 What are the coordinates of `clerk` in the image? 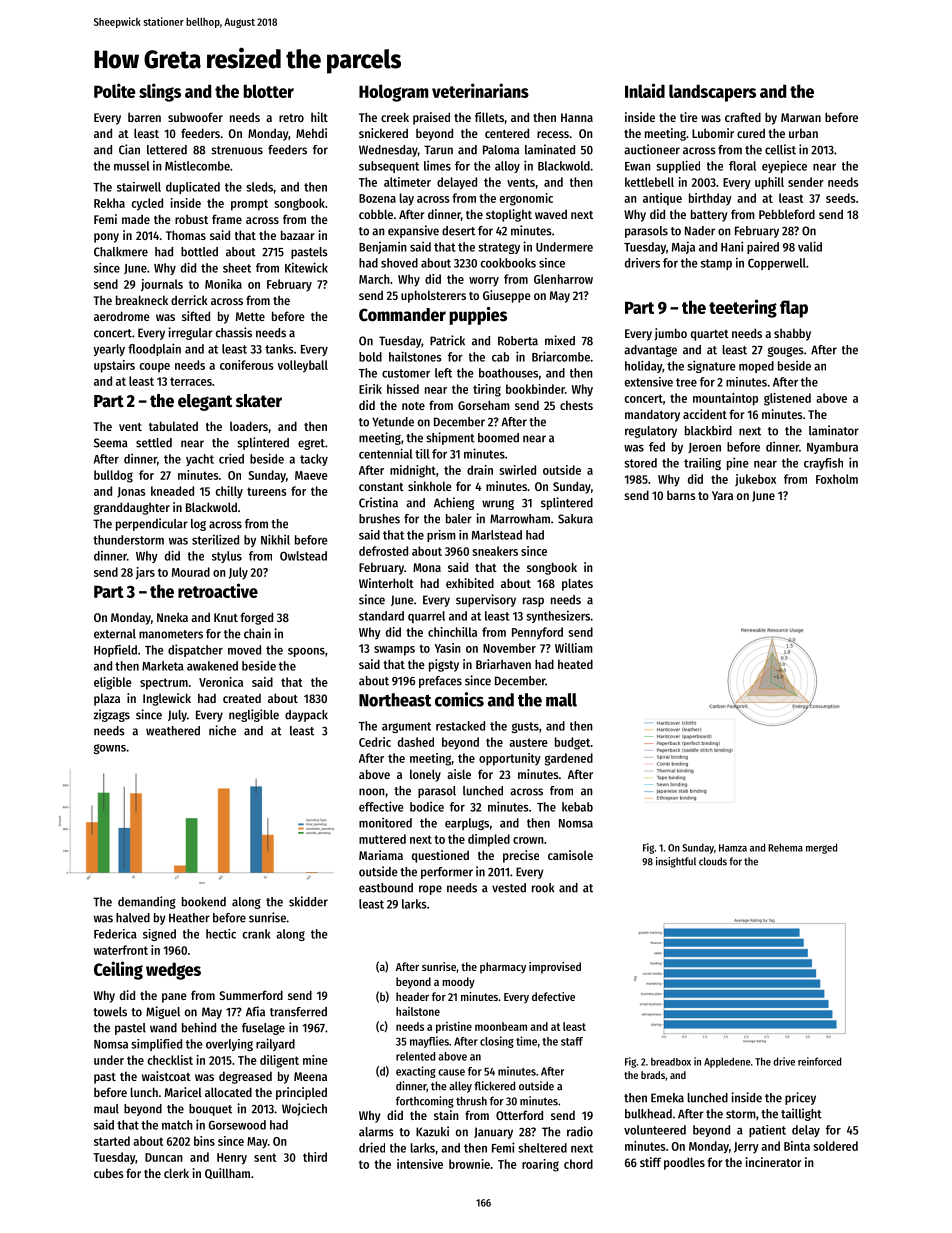 It's located at (176, 1173).
